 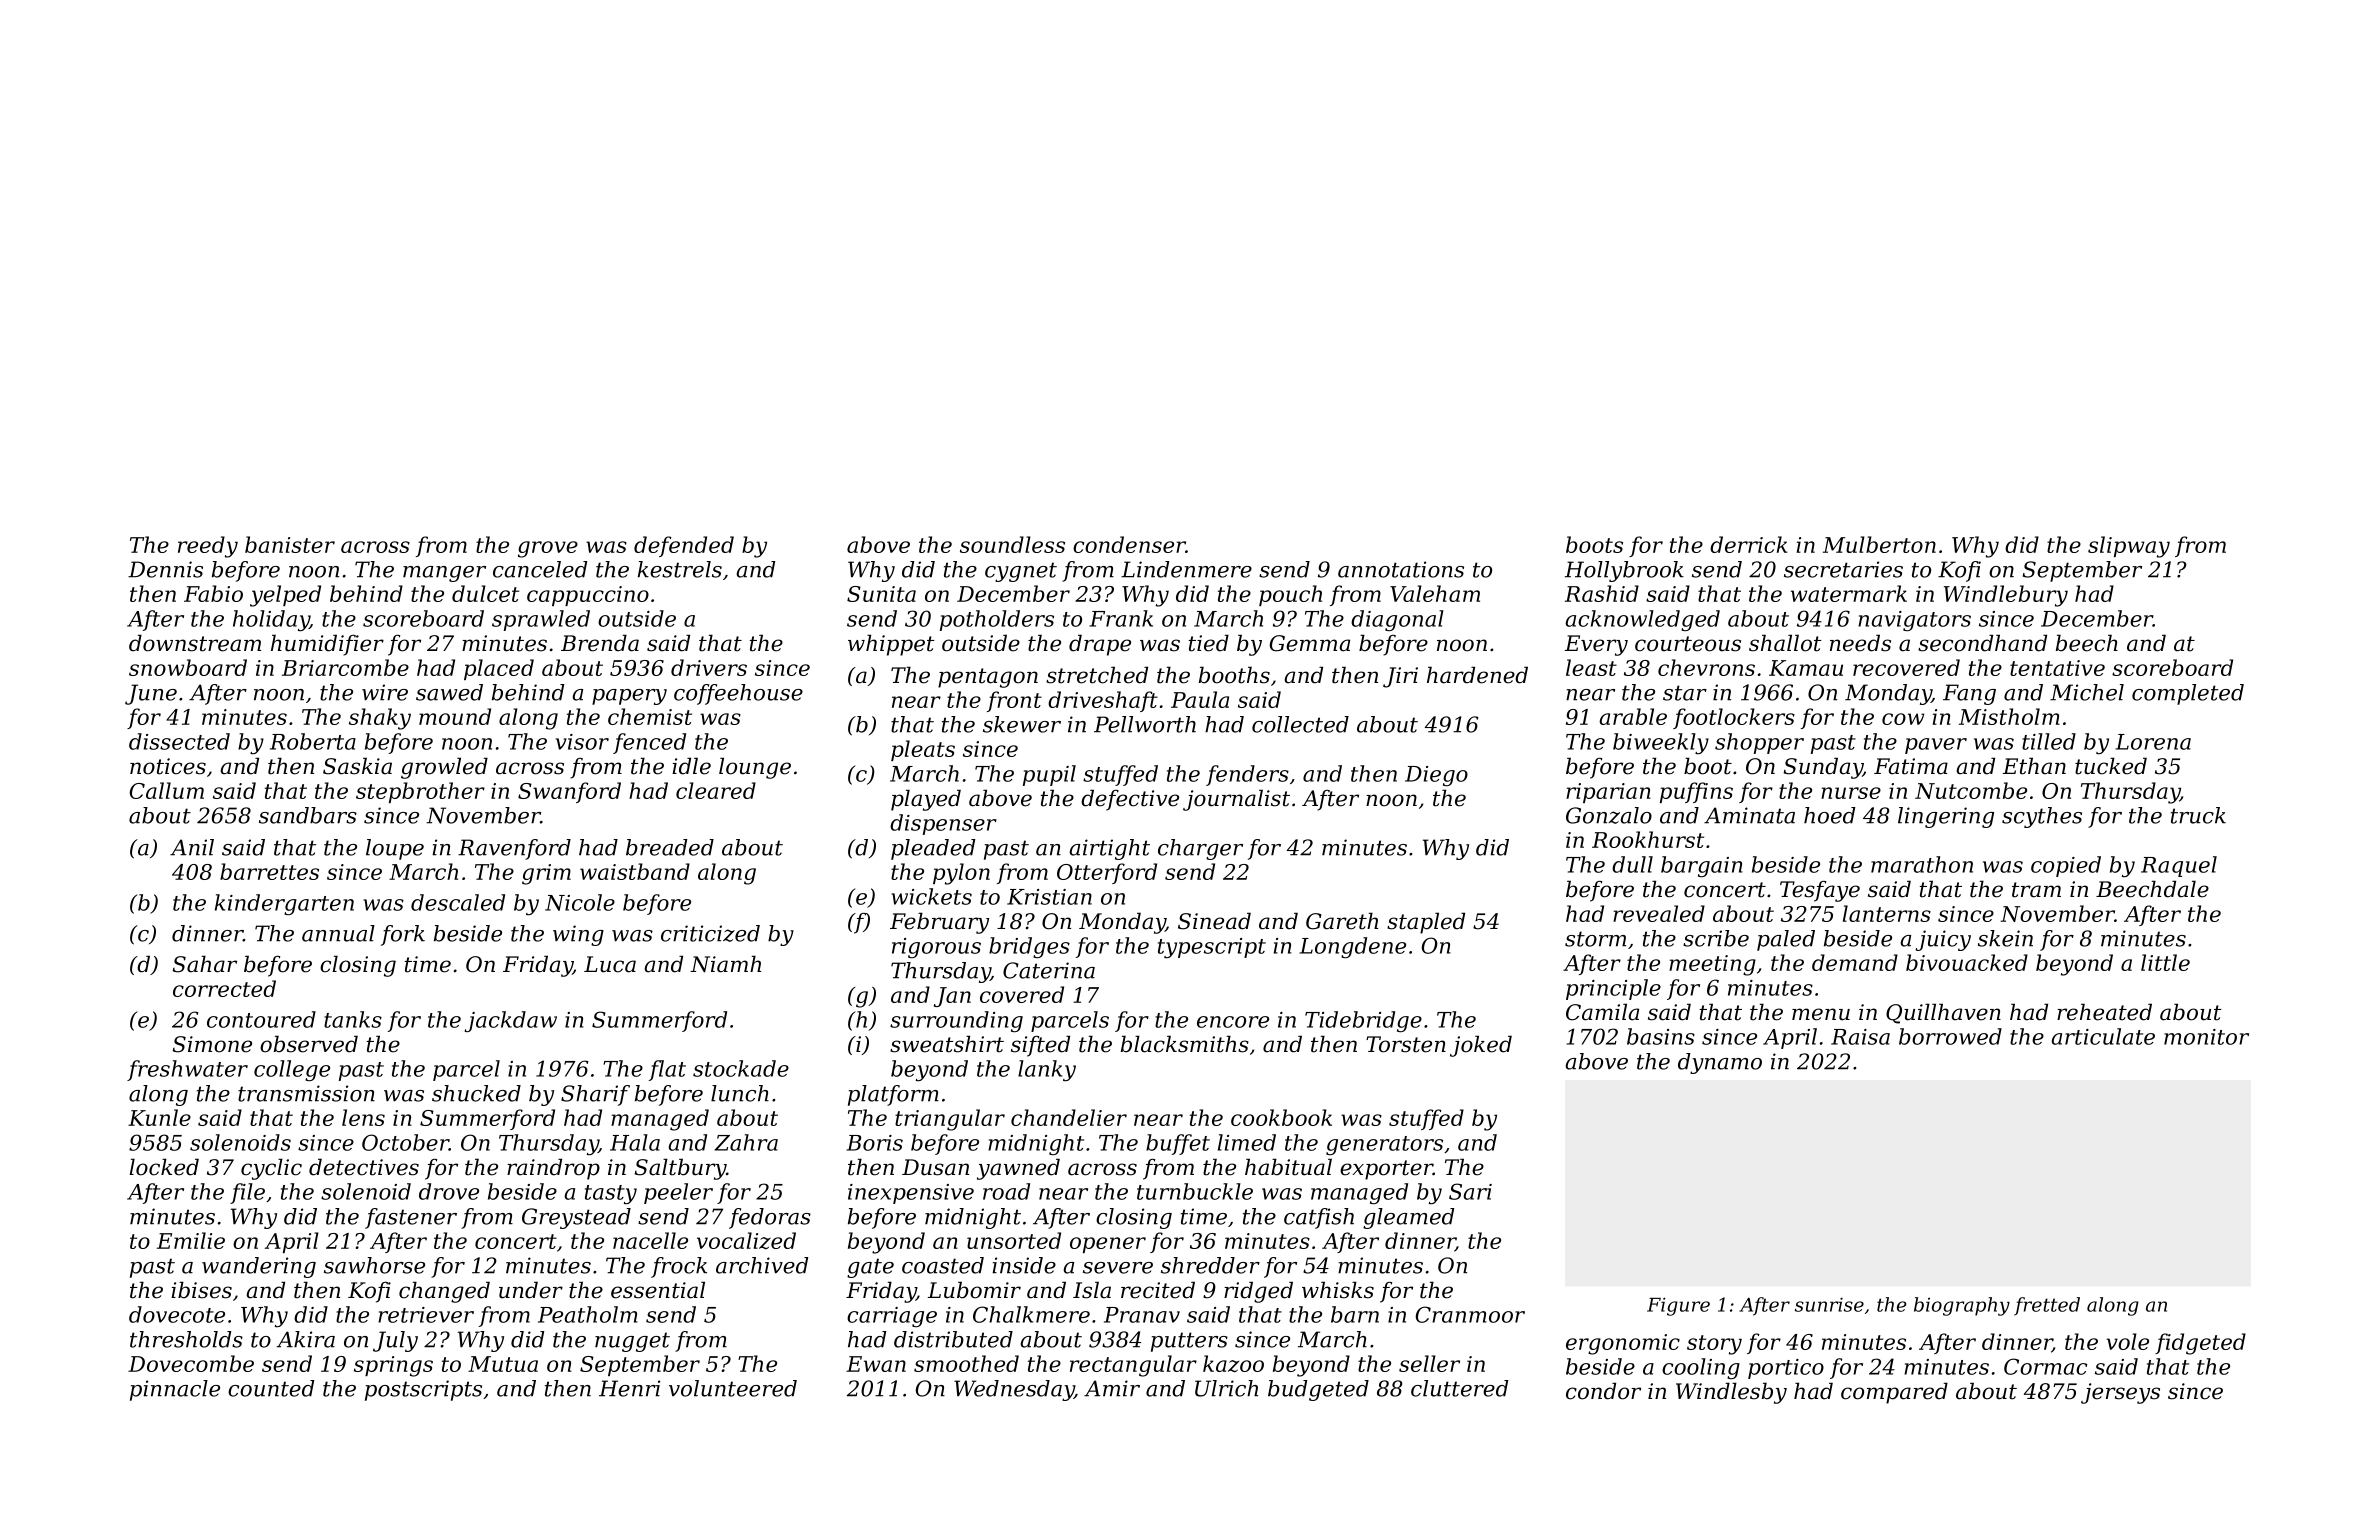 I want to click on potholders, so click(x=997, y=620).
